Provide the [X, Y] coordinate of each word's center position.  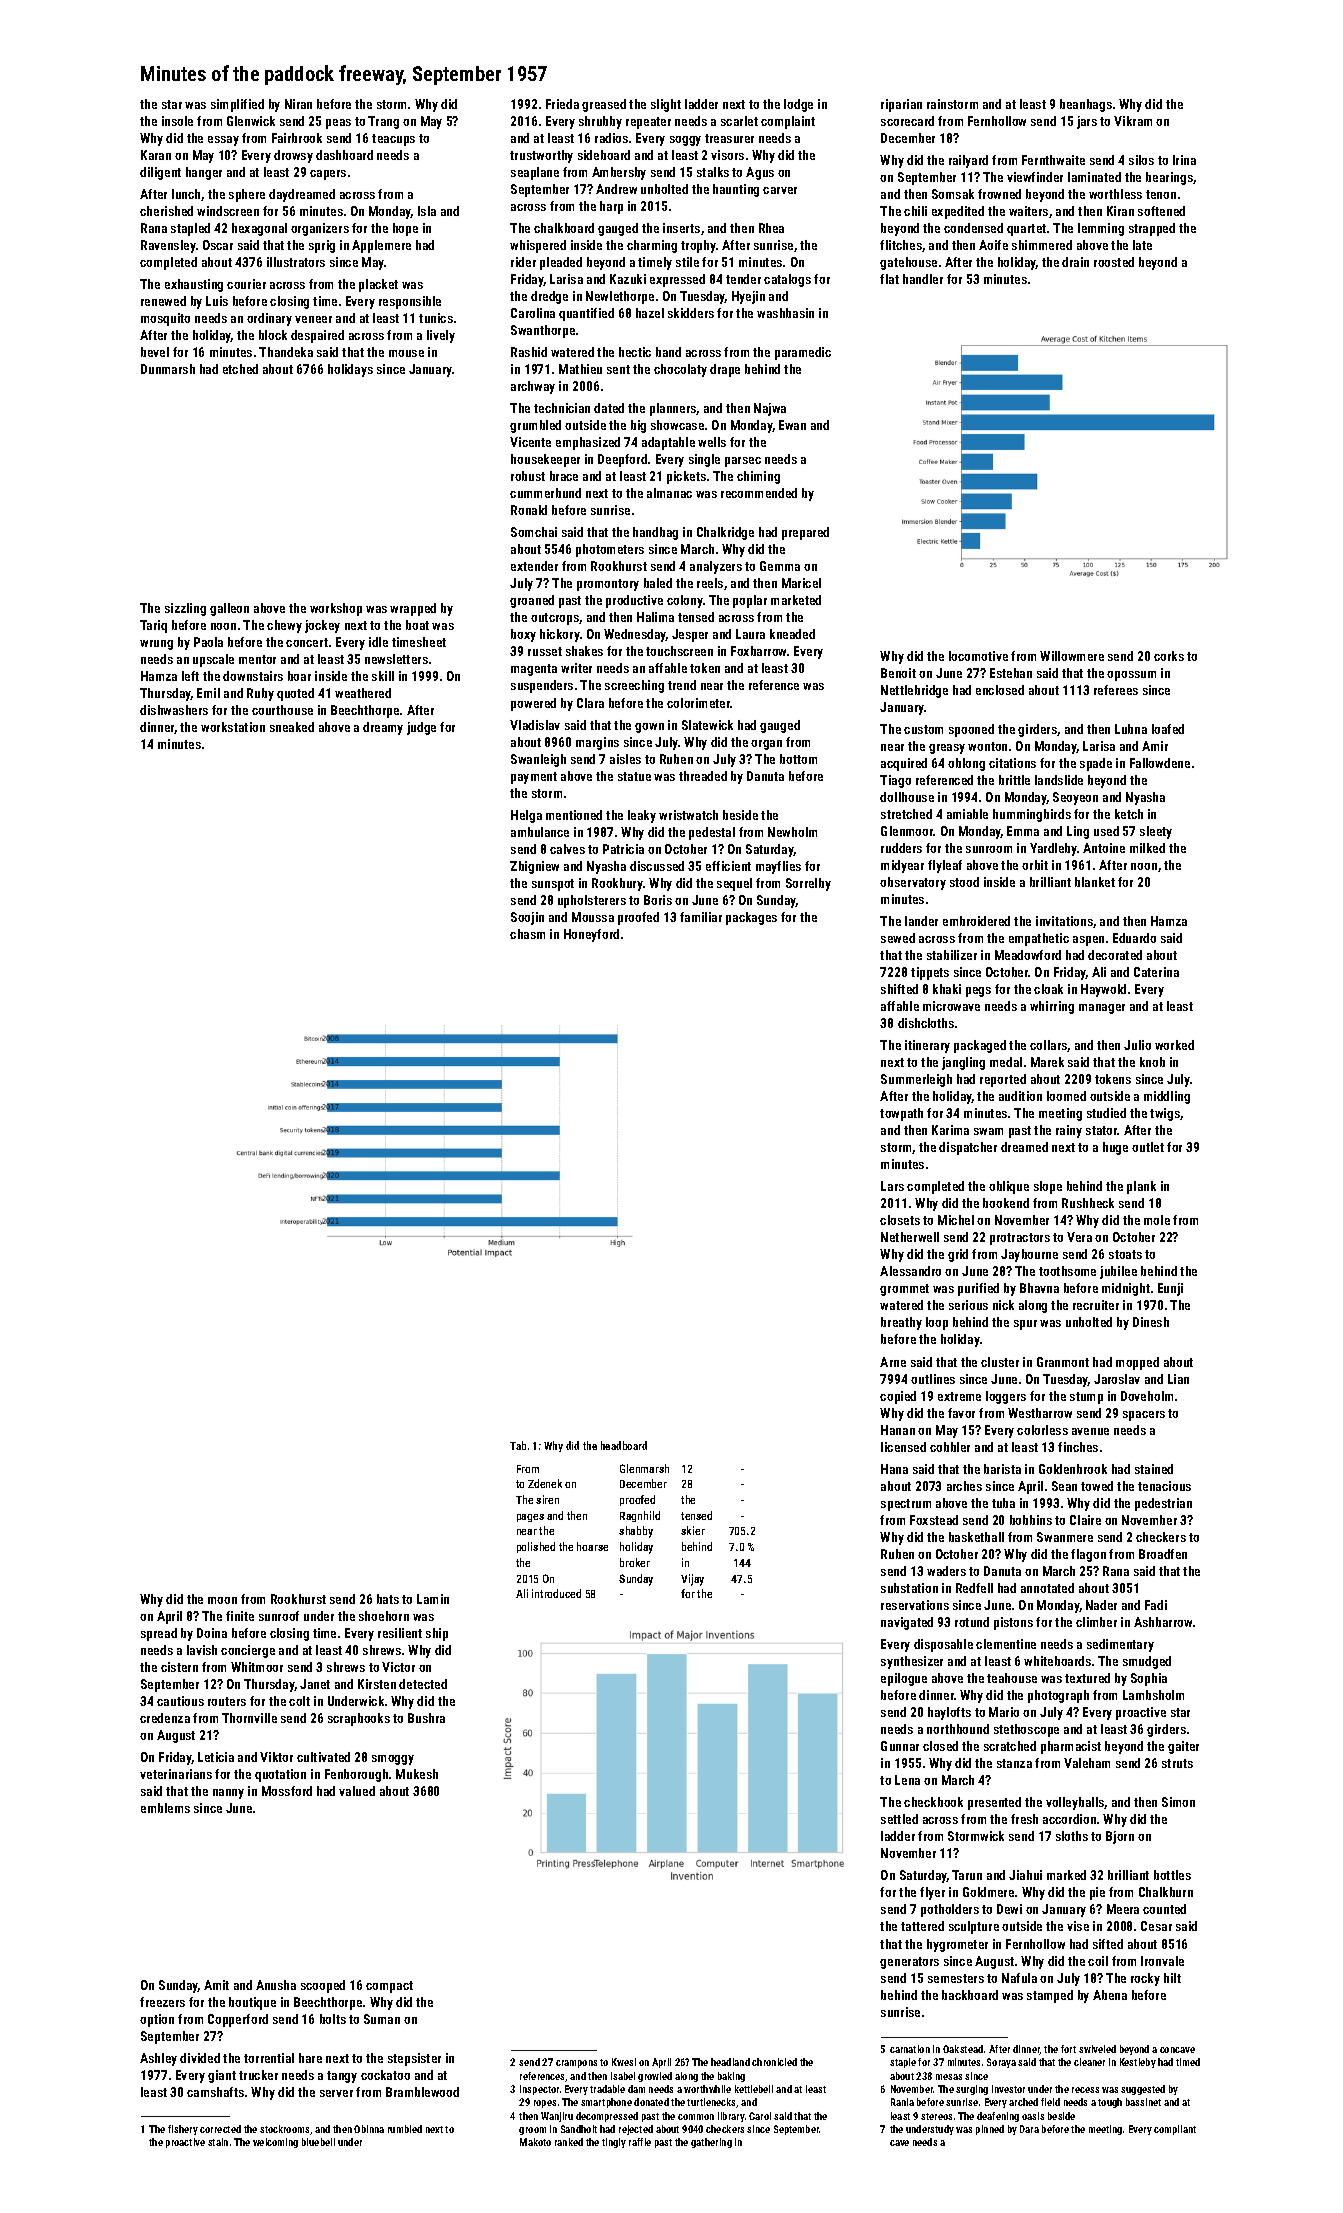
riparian [901, 105]
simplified [237, 105]
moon [222, 1600]
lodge [798, 105]
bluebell [318, 2142]
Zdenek [545, 1483]
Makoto [535, 2142]
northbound [958, 1729]
